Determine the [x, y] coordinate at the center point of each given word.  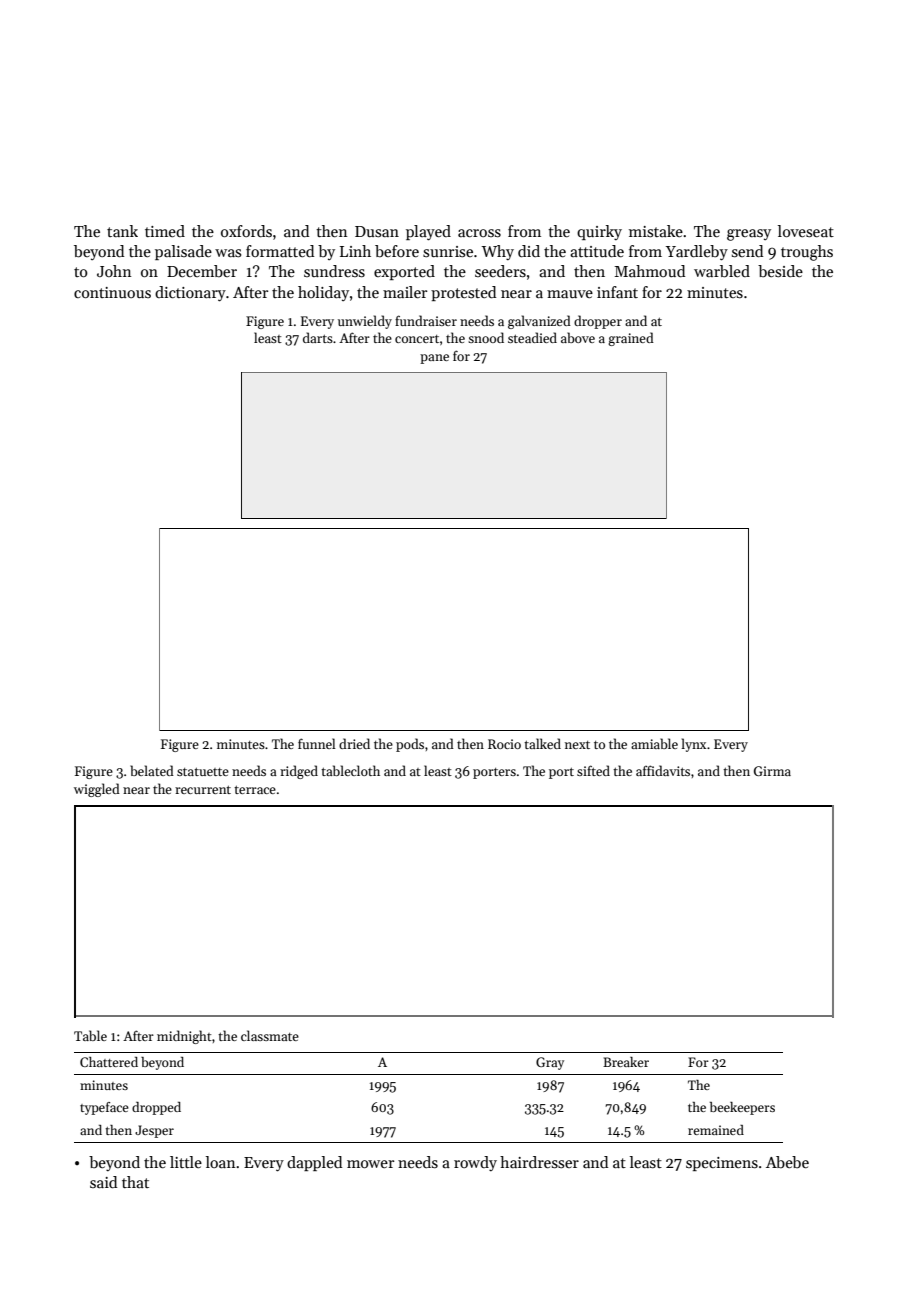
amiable [654, 743]
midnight [184, 1037]
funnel [317, 743]
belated [152, 770]
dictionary [190, 294]
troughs [807, 253]
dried [354, 743]
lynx [694, 745]
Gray [550, 1063]
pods [410, 745]
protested [463, 293]
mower [370, 1164]
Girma [772, 771]
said [103, 1182]
